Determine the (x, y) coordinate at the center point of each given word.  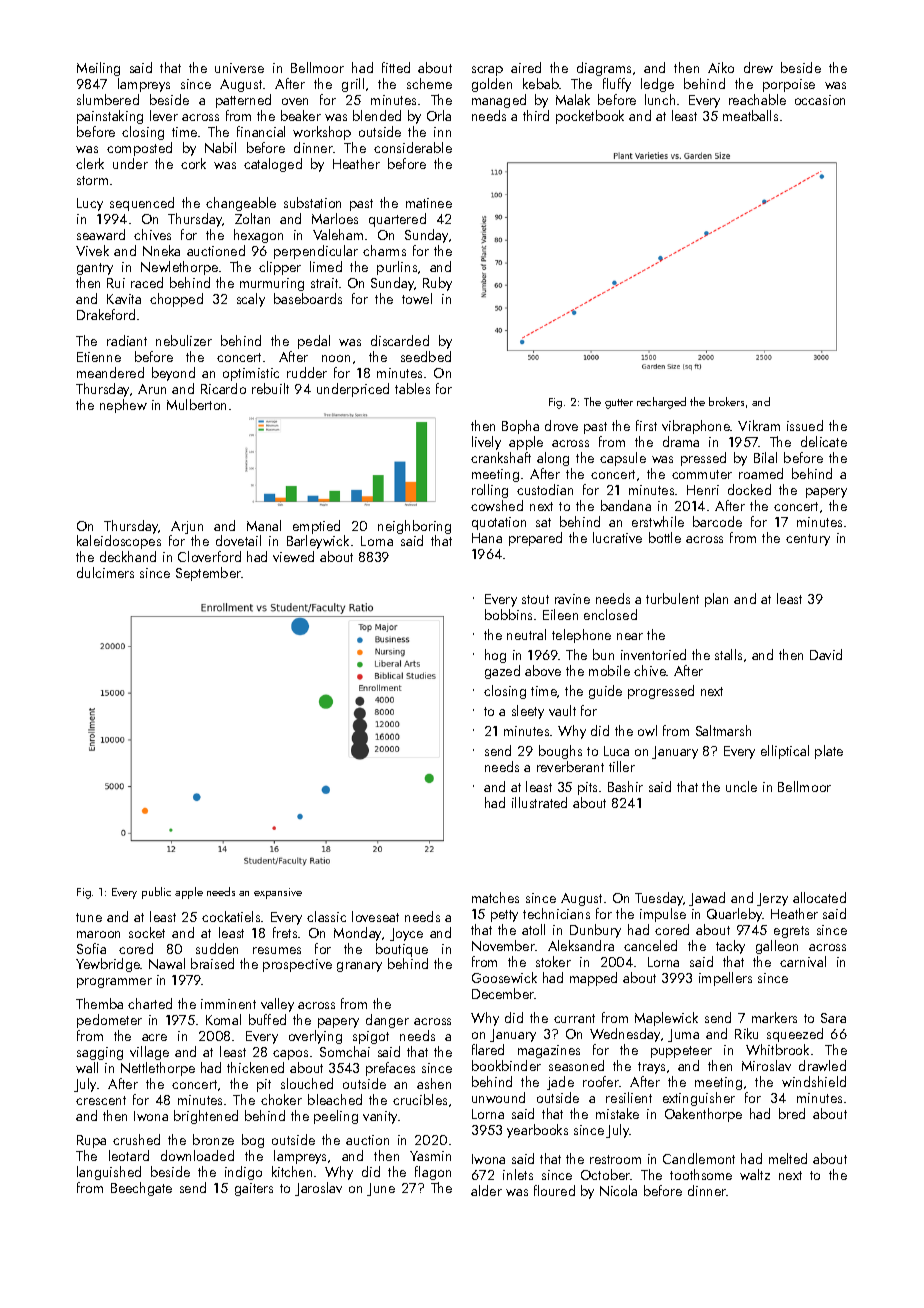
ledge (657, 85)
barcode (717, 521)
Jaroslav (318, 1189)
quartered (397, 220)
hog (495, 656)
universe (239, 68)
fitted (396, 67)
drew (758, 67)
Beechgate (141, 1189)
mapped (593, 979)
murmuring (272, 284)
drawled (822, 1065)
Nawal (167, 963)
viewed (293, 556)
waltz (755, 1174)
